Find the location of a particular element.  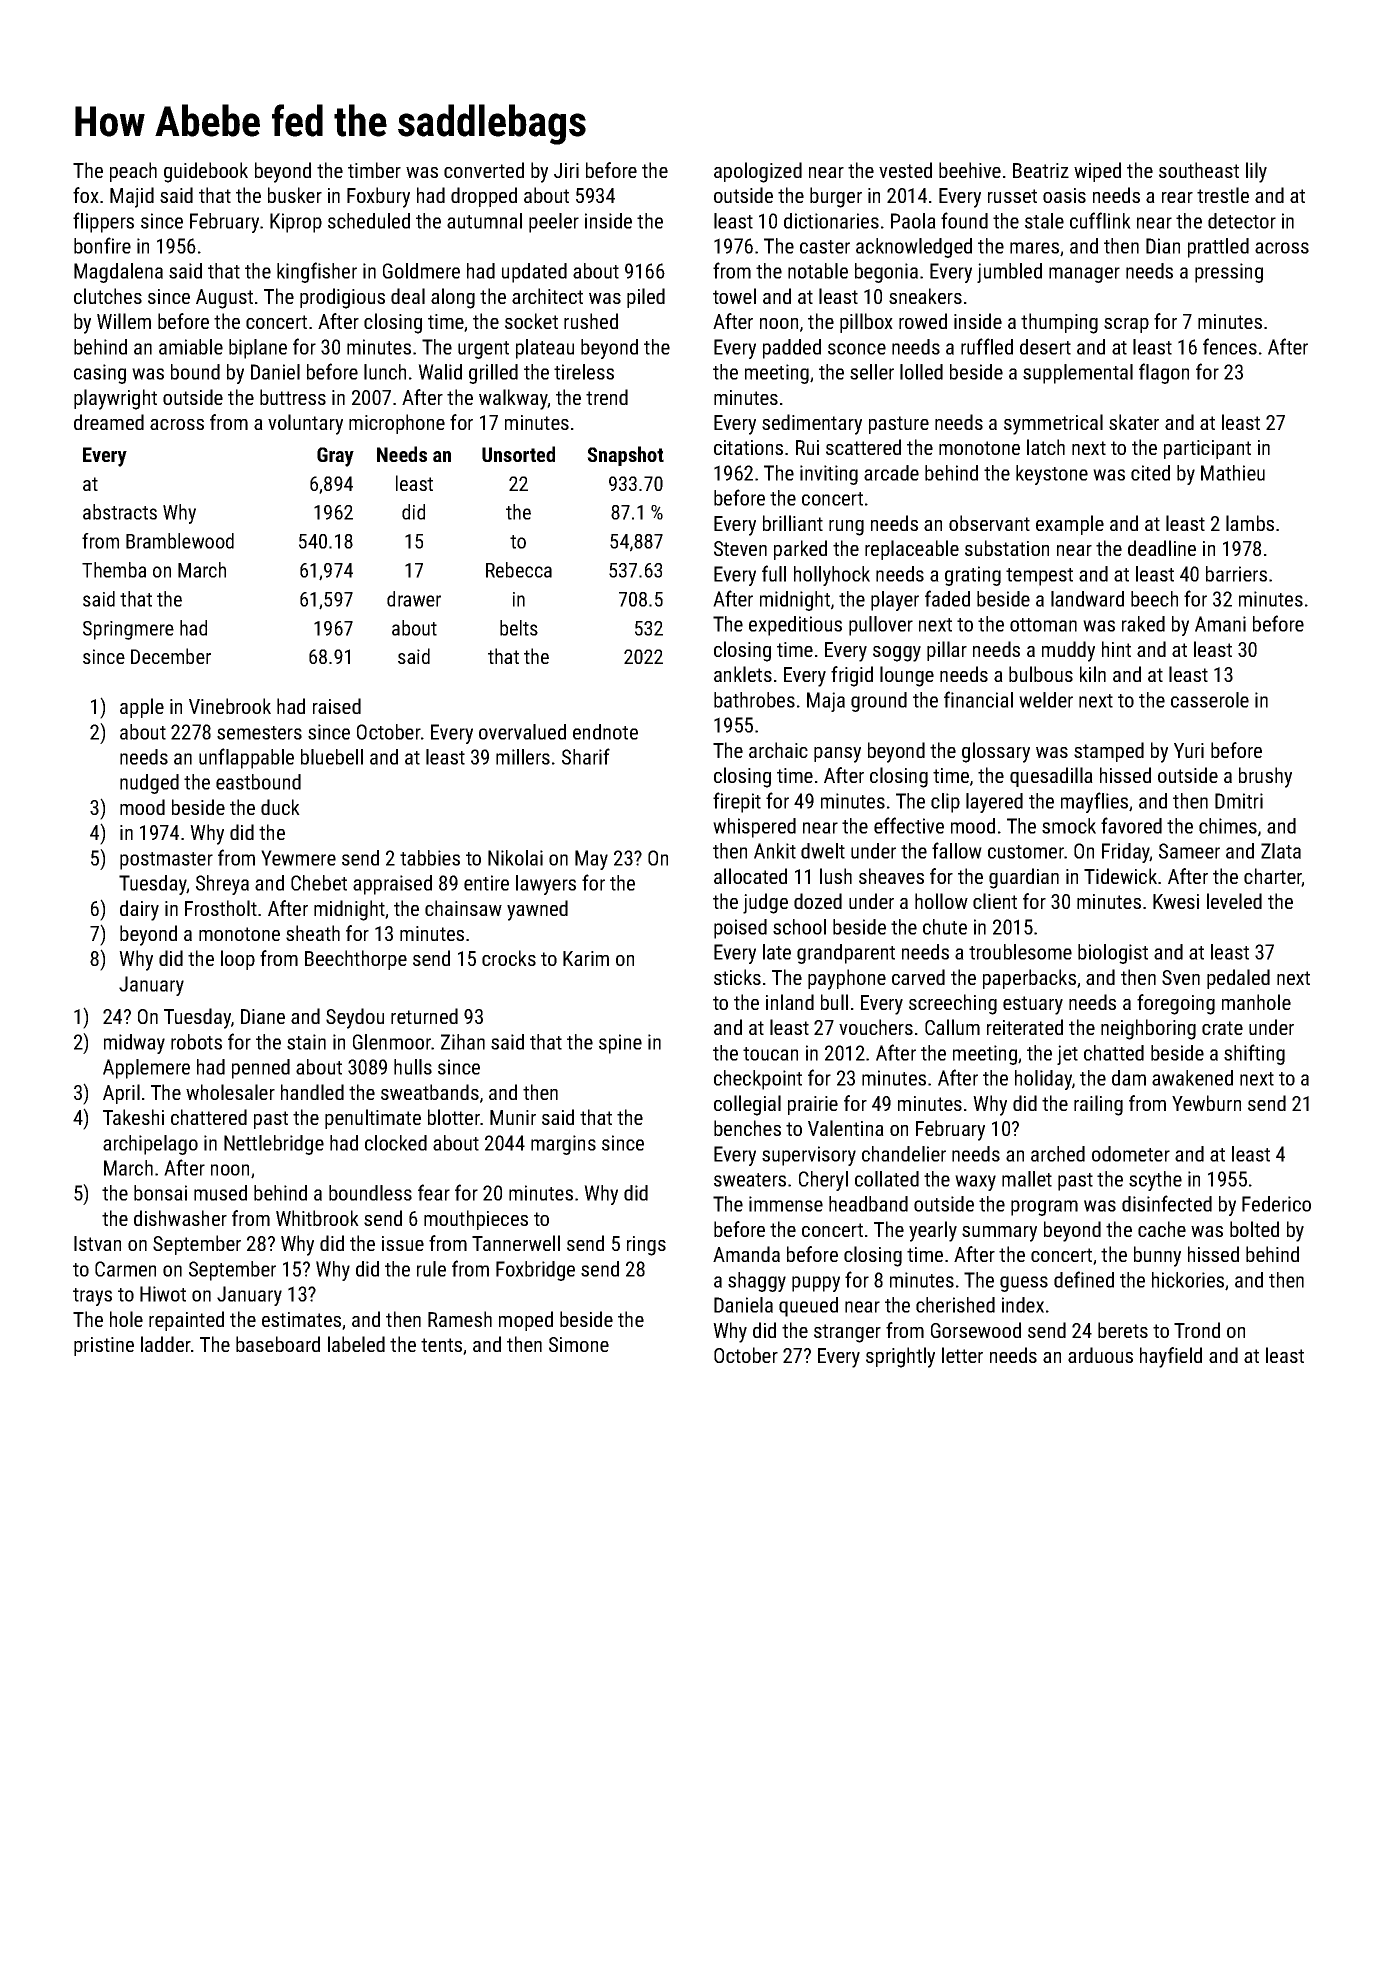

Whitbrook is located at coordinates (317, 1218).
